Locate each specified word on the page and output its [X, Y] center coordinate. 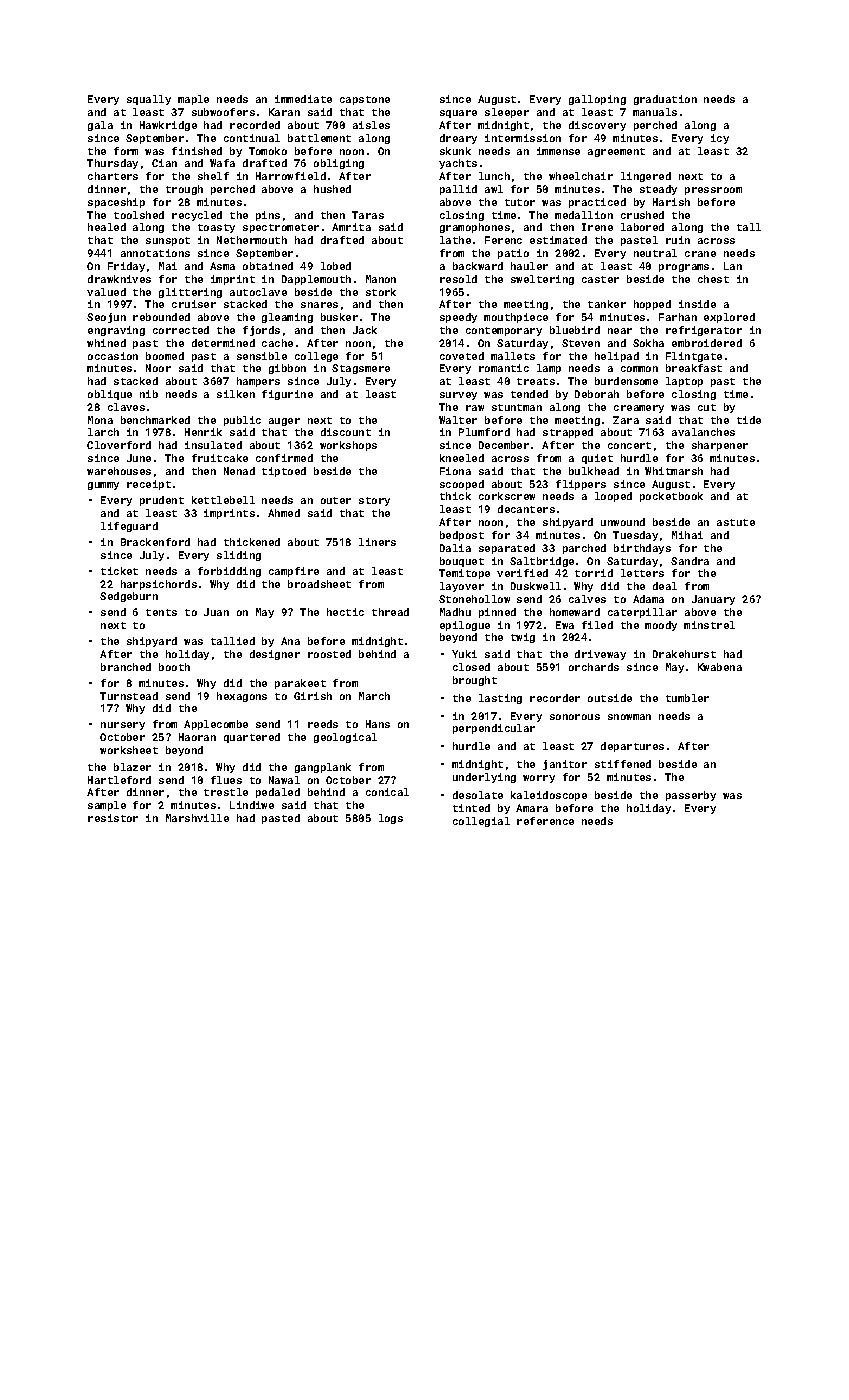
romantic [504, 368]
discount [346, 432]
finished [197, 151]
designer [275, 655]
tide [749, 420]
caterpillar [642, 613]
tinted [471, 808]
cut [707, 407]
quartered [252, 738]
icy [720, 139]
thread [390, 612]
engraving [116, 331]
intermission [523, 138]
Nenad [239, 471]
